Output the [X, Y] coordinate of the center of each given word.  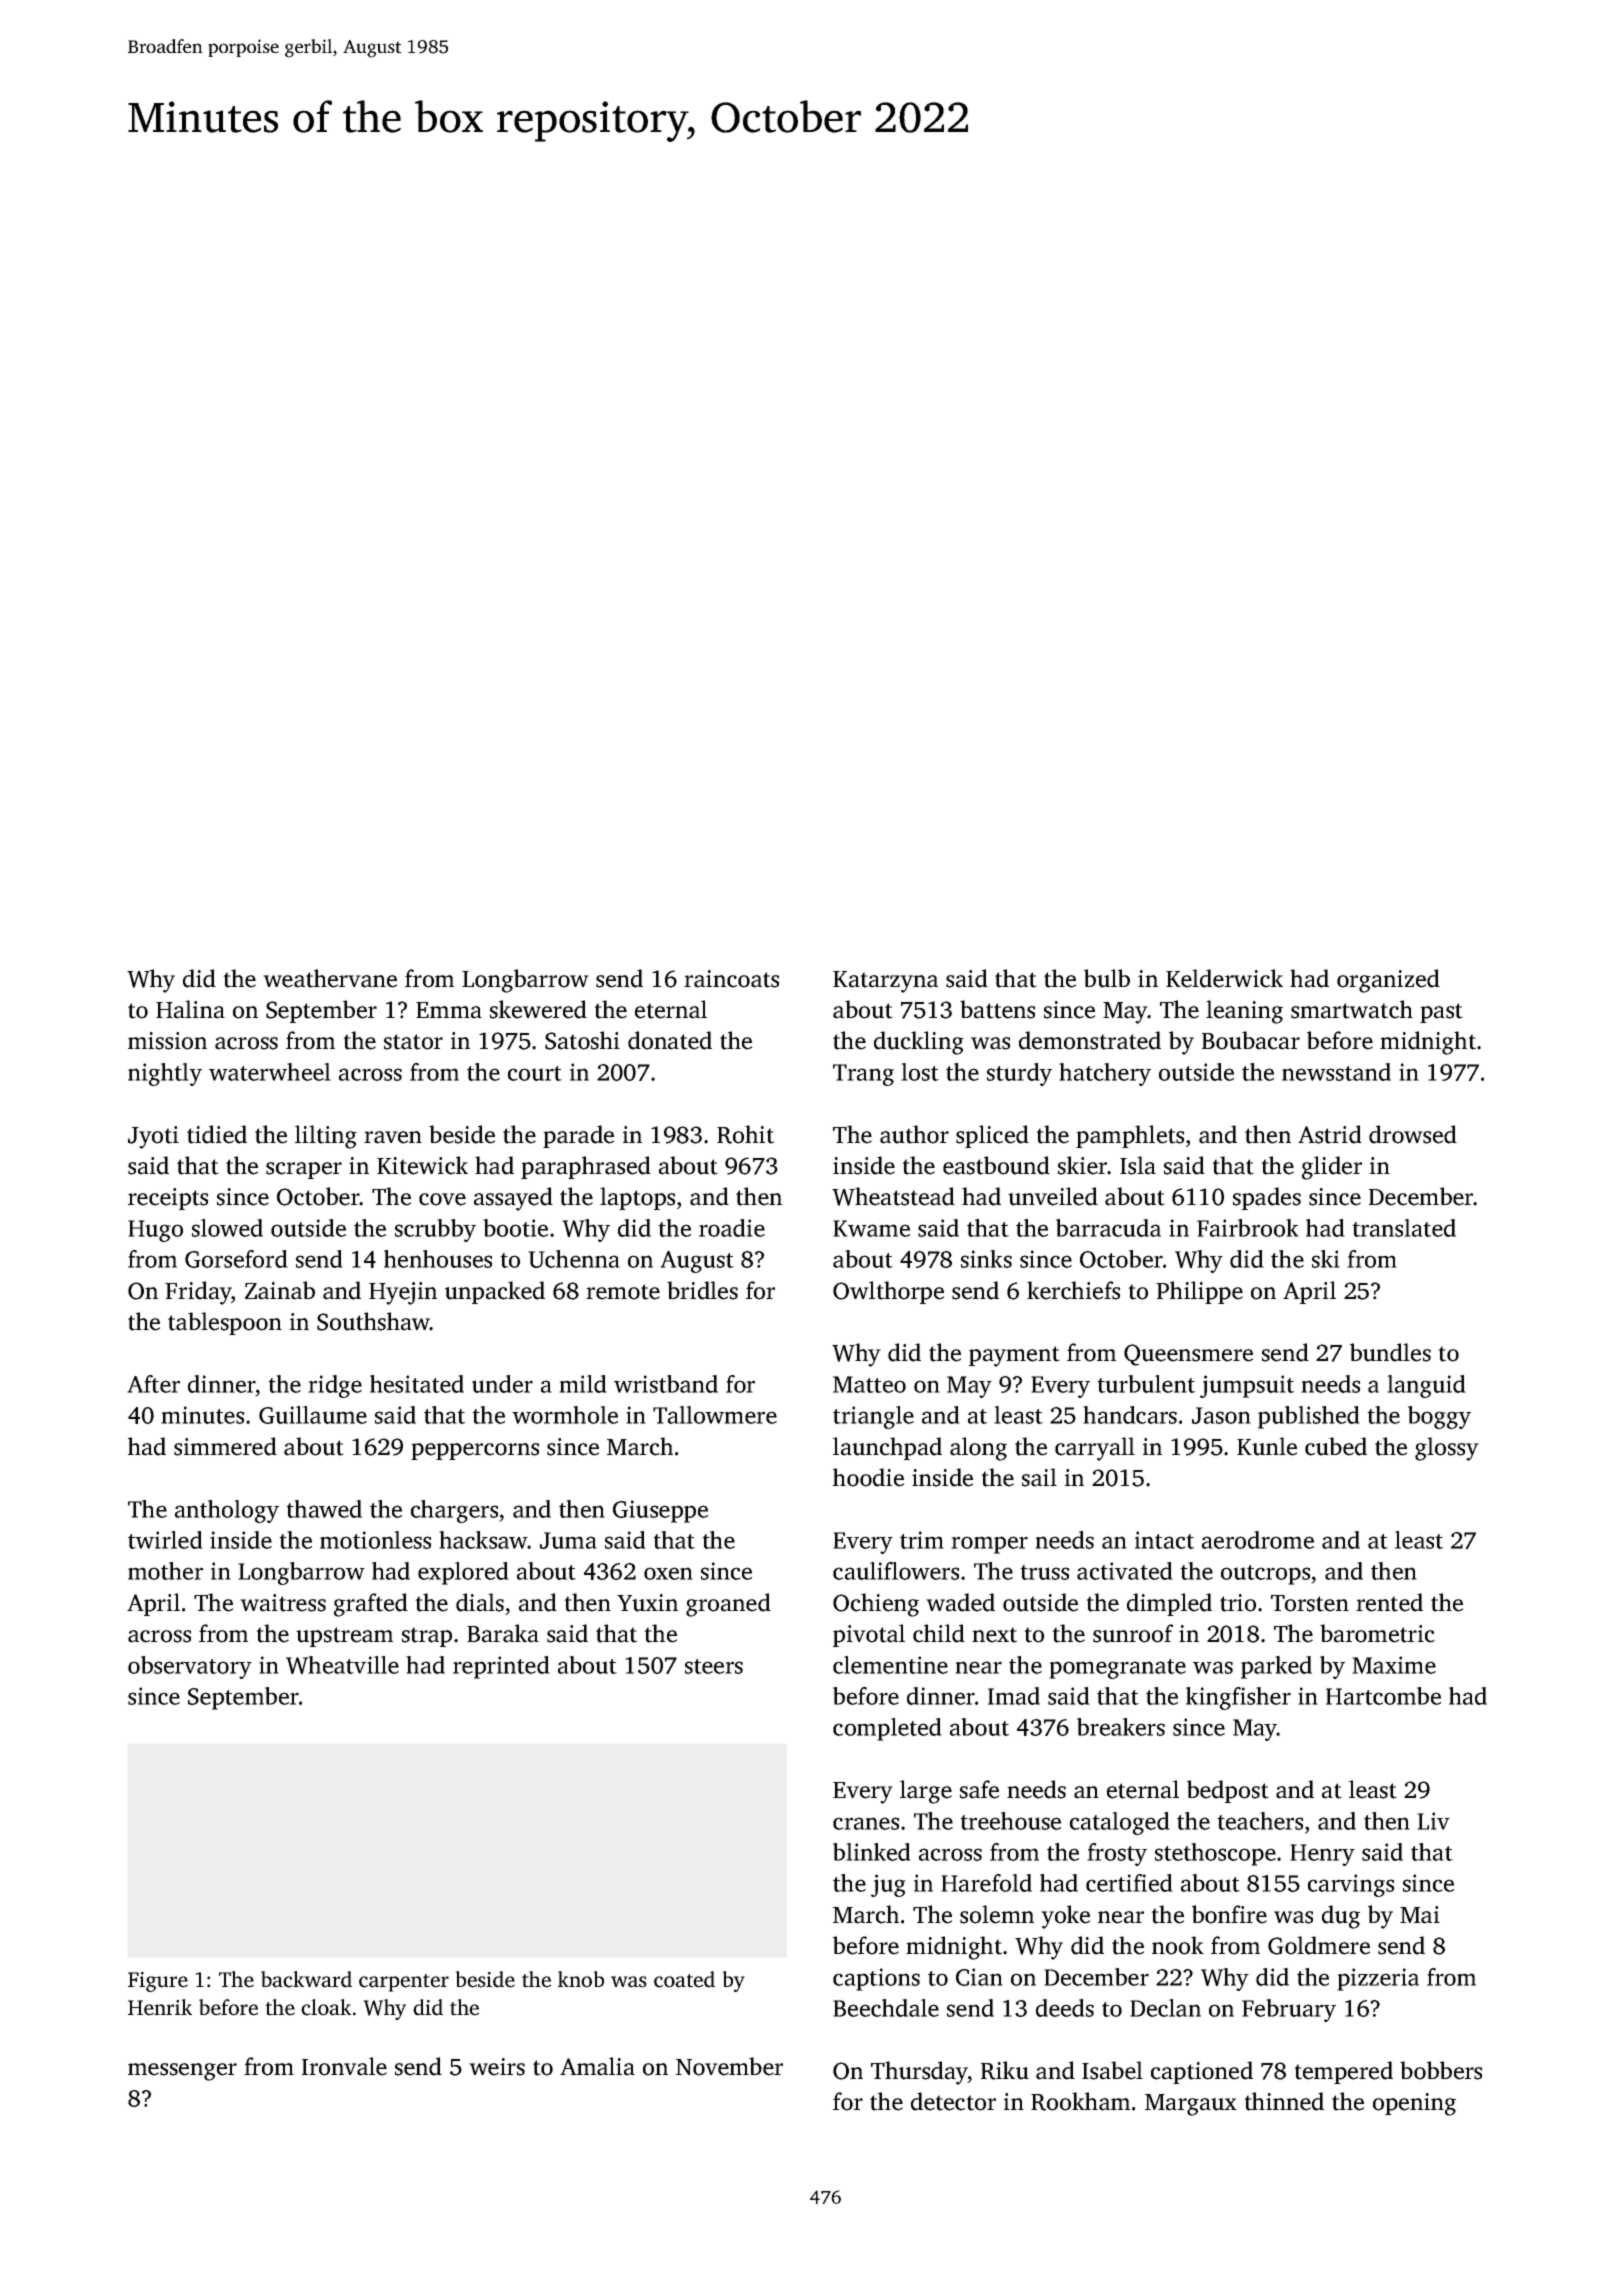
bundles [1390, 1352]
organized [1388, 981]
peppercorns [475, 1451]
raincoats [731, 979]
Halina [190, 1009]
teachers [1260, 1821]
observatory [190, 1667]
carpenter [404, 1983]
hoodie [868, 1477]
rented [1389, 1602]
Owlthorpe [888, 1292]
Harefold [986, 1883]
